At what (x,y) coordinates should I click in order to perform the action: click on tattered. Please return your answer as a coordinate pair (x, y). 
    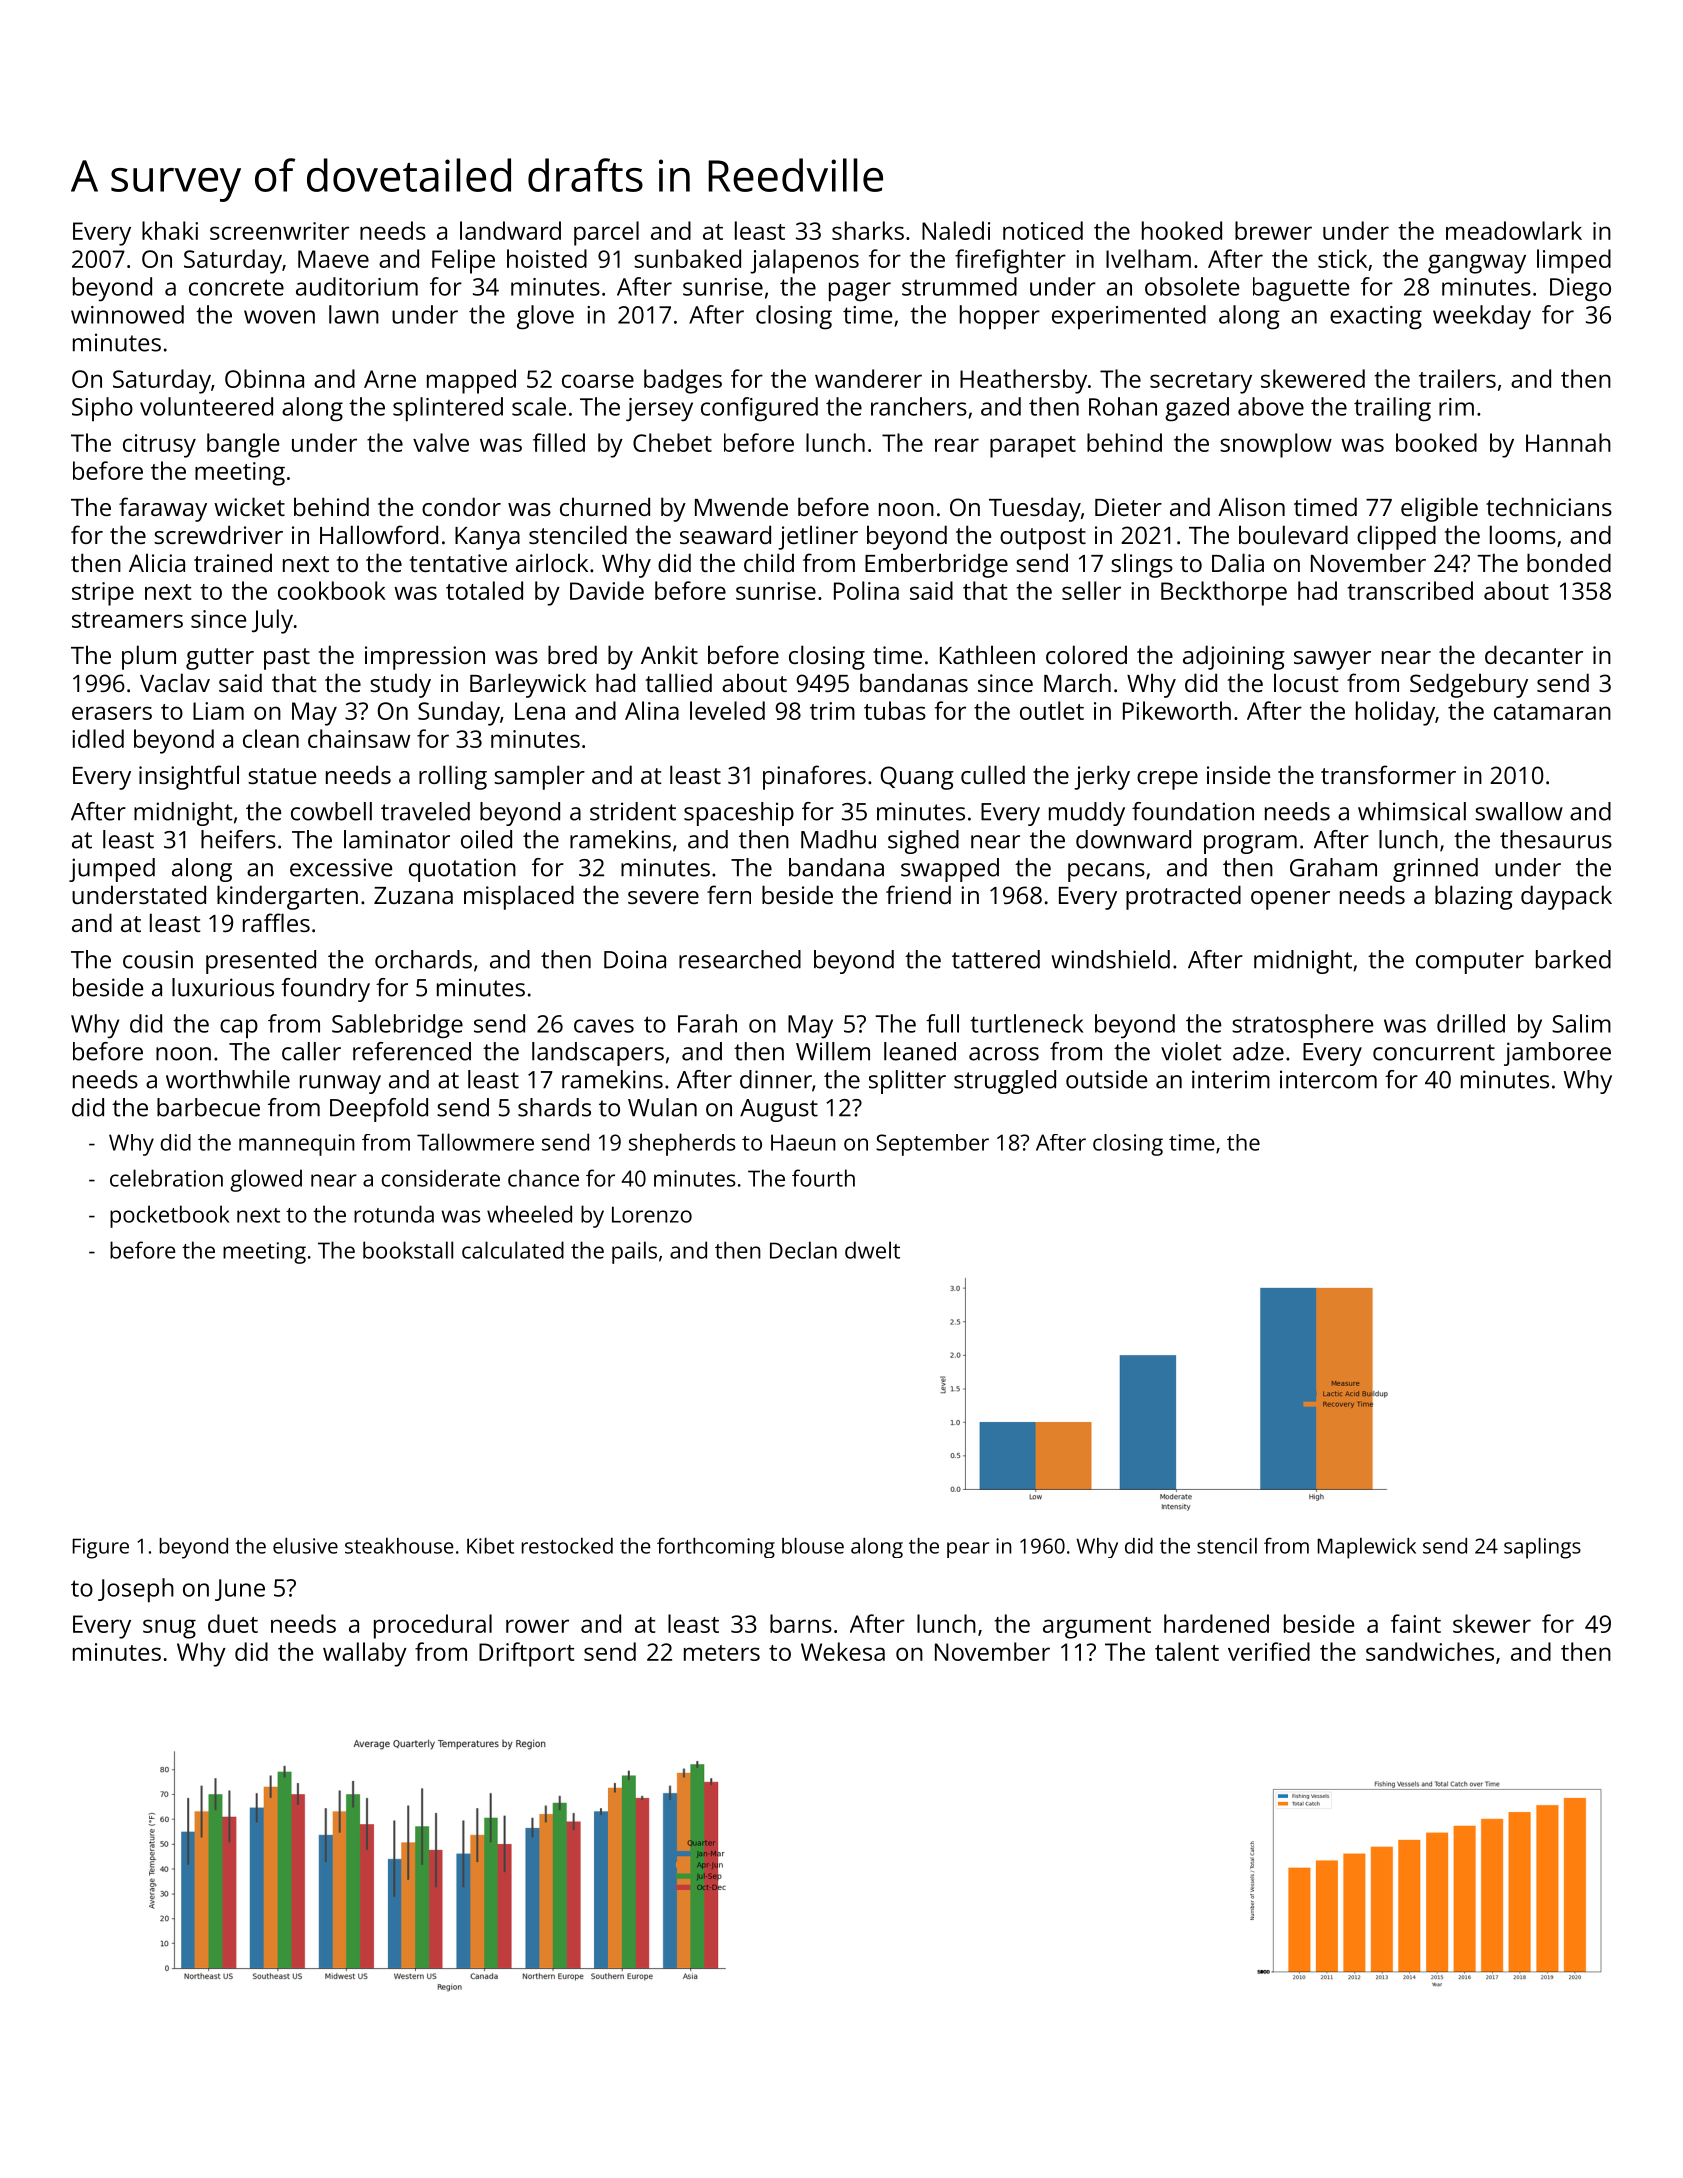
    Looking at the image, I should click on (996, 959).
